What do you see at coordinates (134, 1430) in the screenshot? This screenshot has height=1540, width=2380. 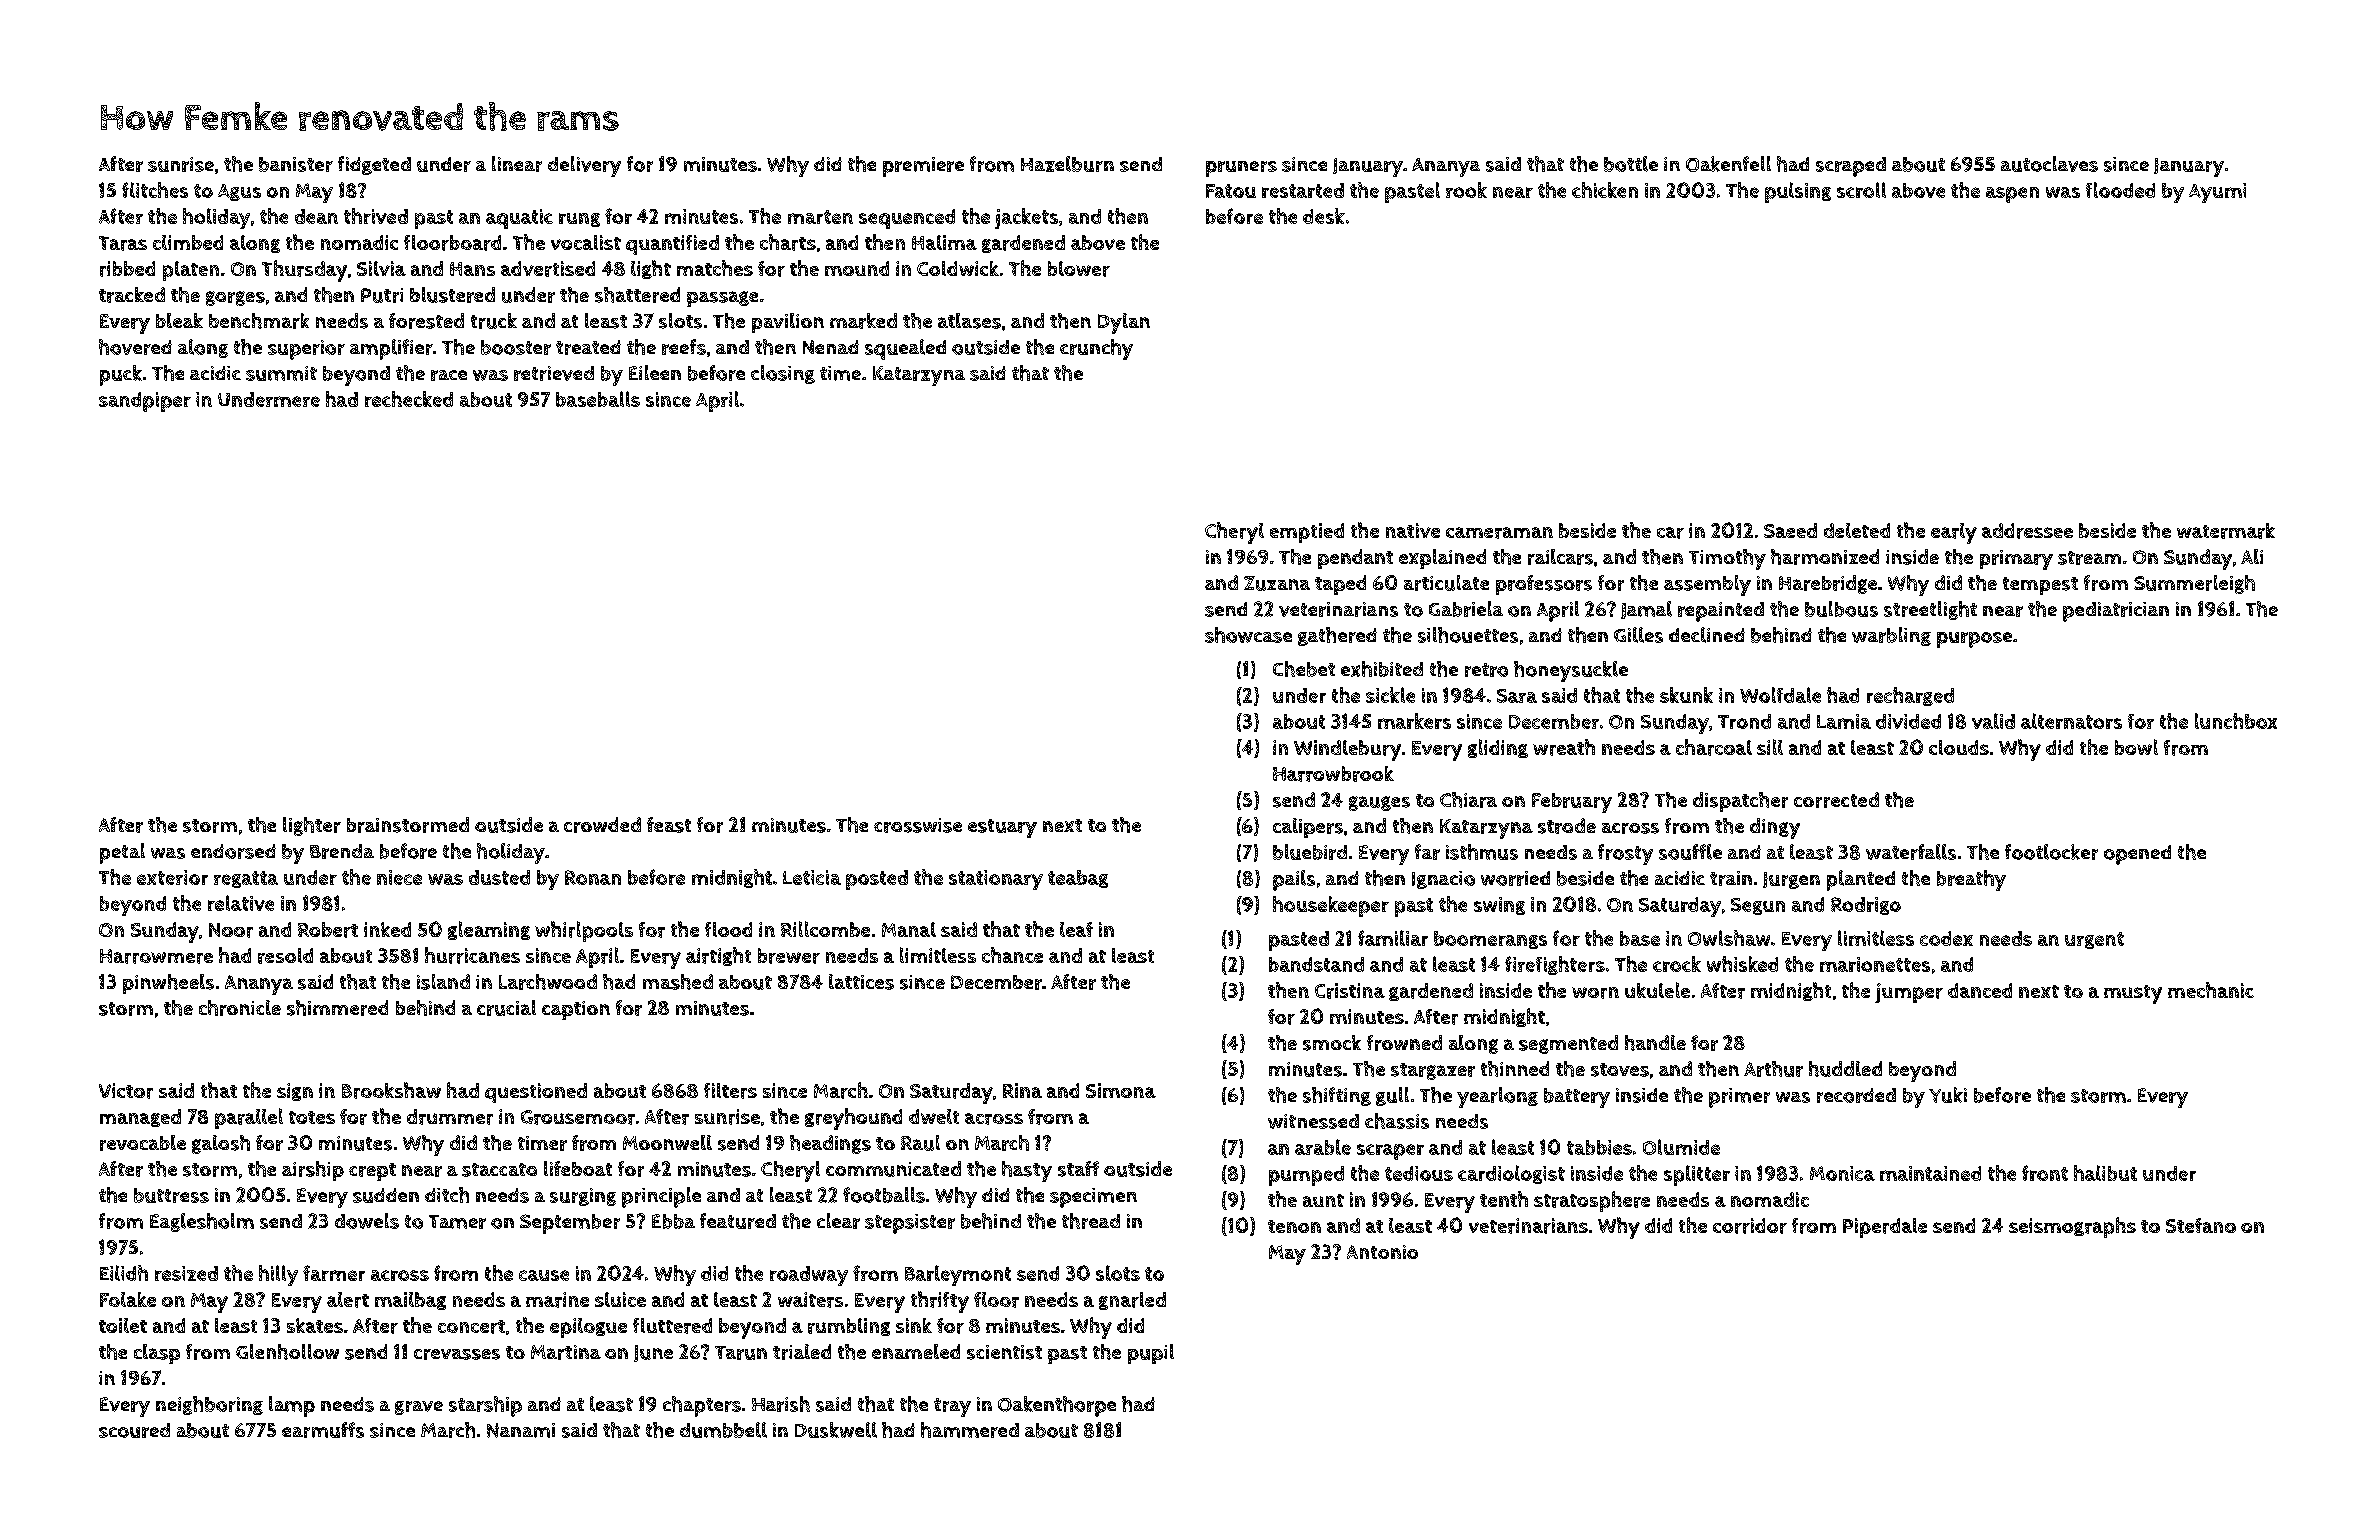 I see `scoured` at bounding box center [134, 1430].
